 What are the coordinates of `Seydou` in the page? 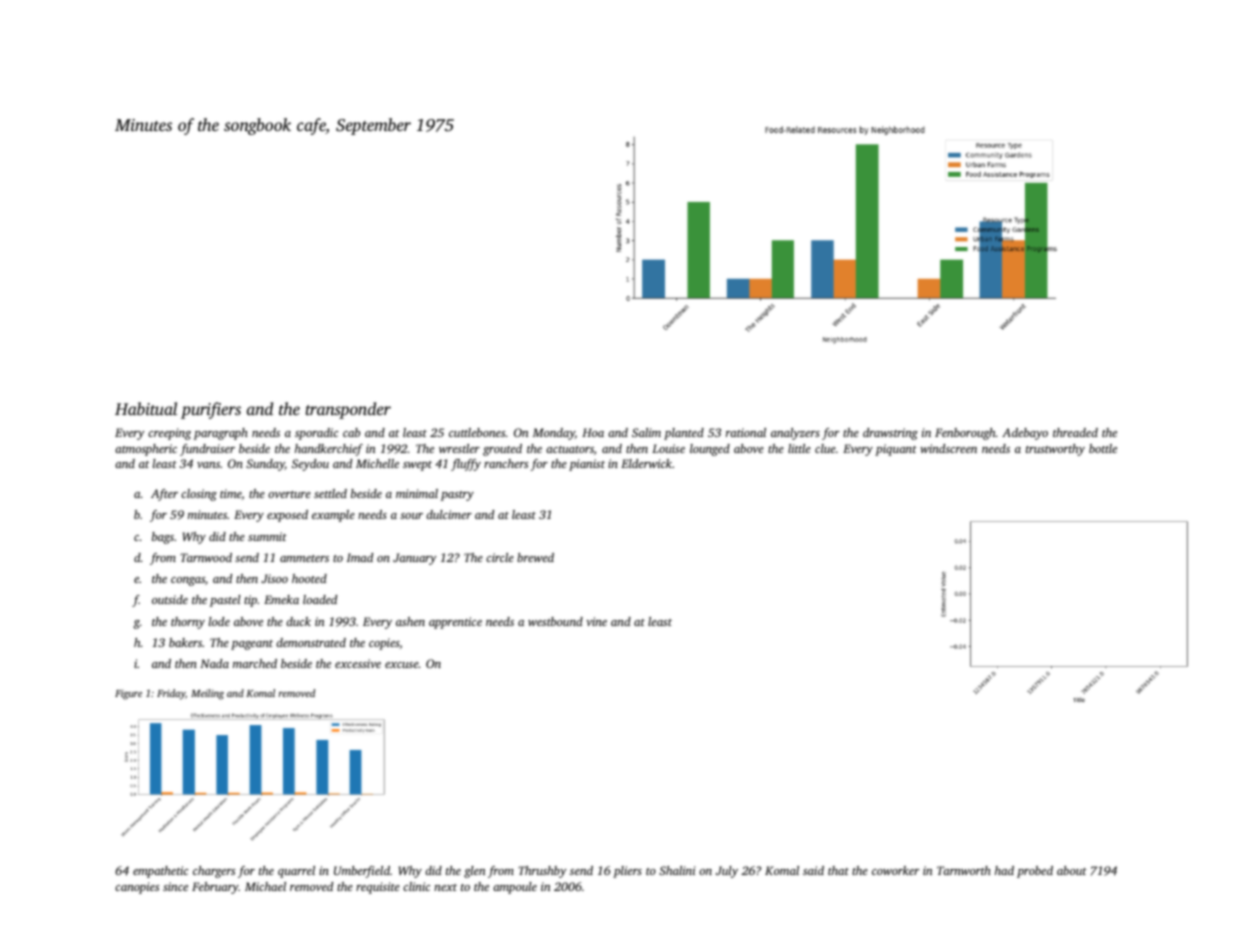 It's located at (310, 465).
